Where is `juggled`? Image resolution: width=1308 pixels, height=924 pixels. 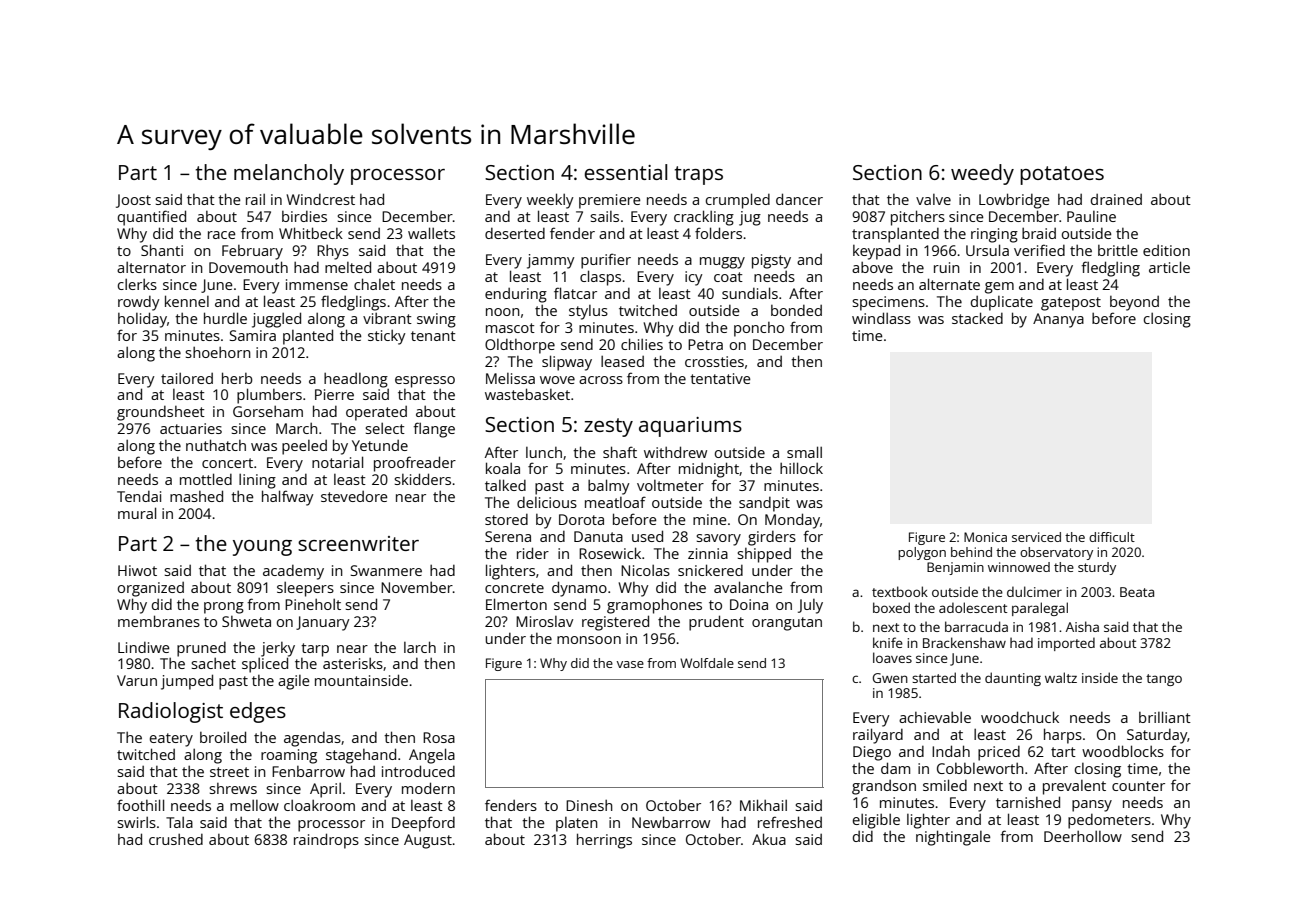 juggled is located at coordinates (276, 320).
